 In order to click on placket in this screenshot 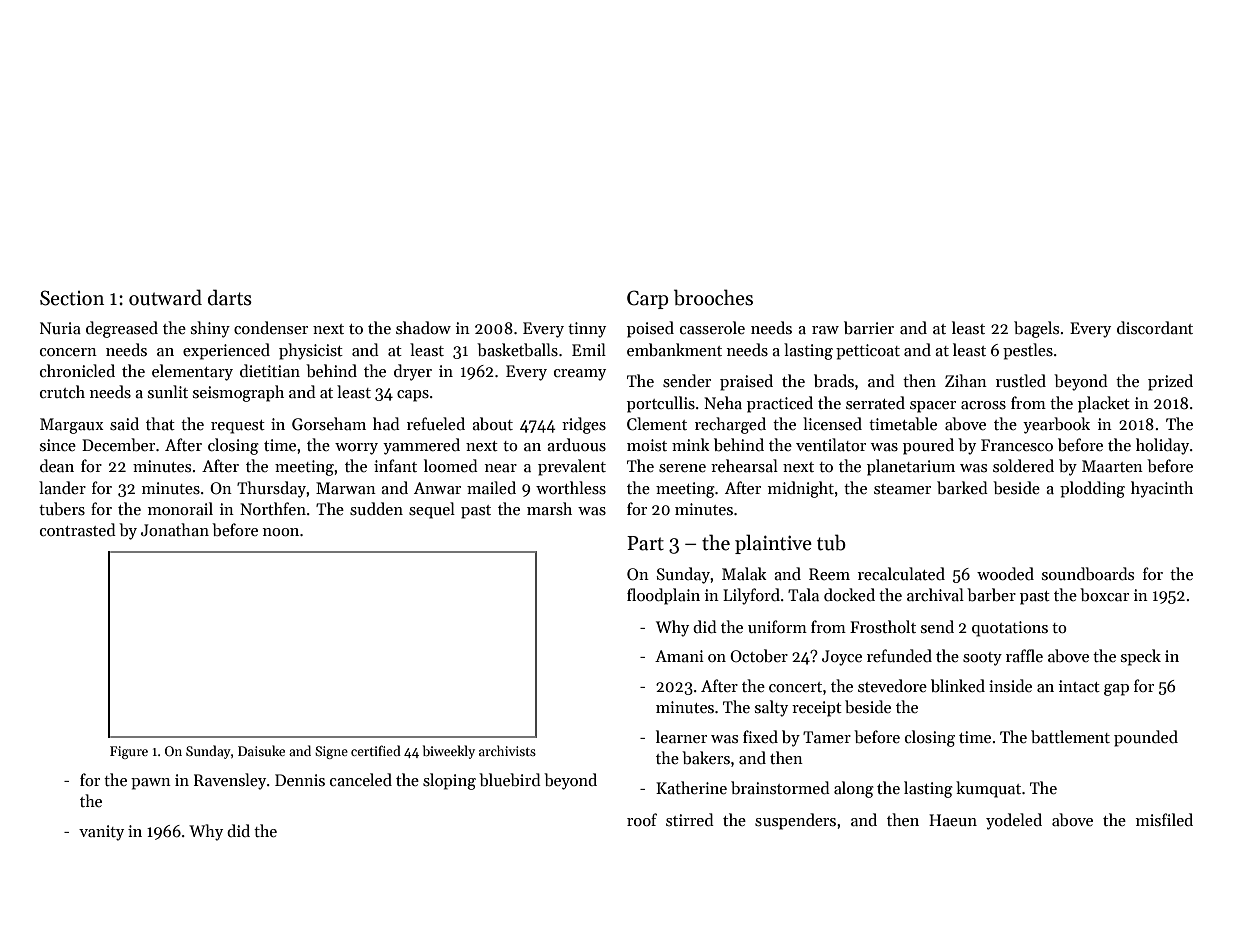, I will do `click(1104, 404)`.
